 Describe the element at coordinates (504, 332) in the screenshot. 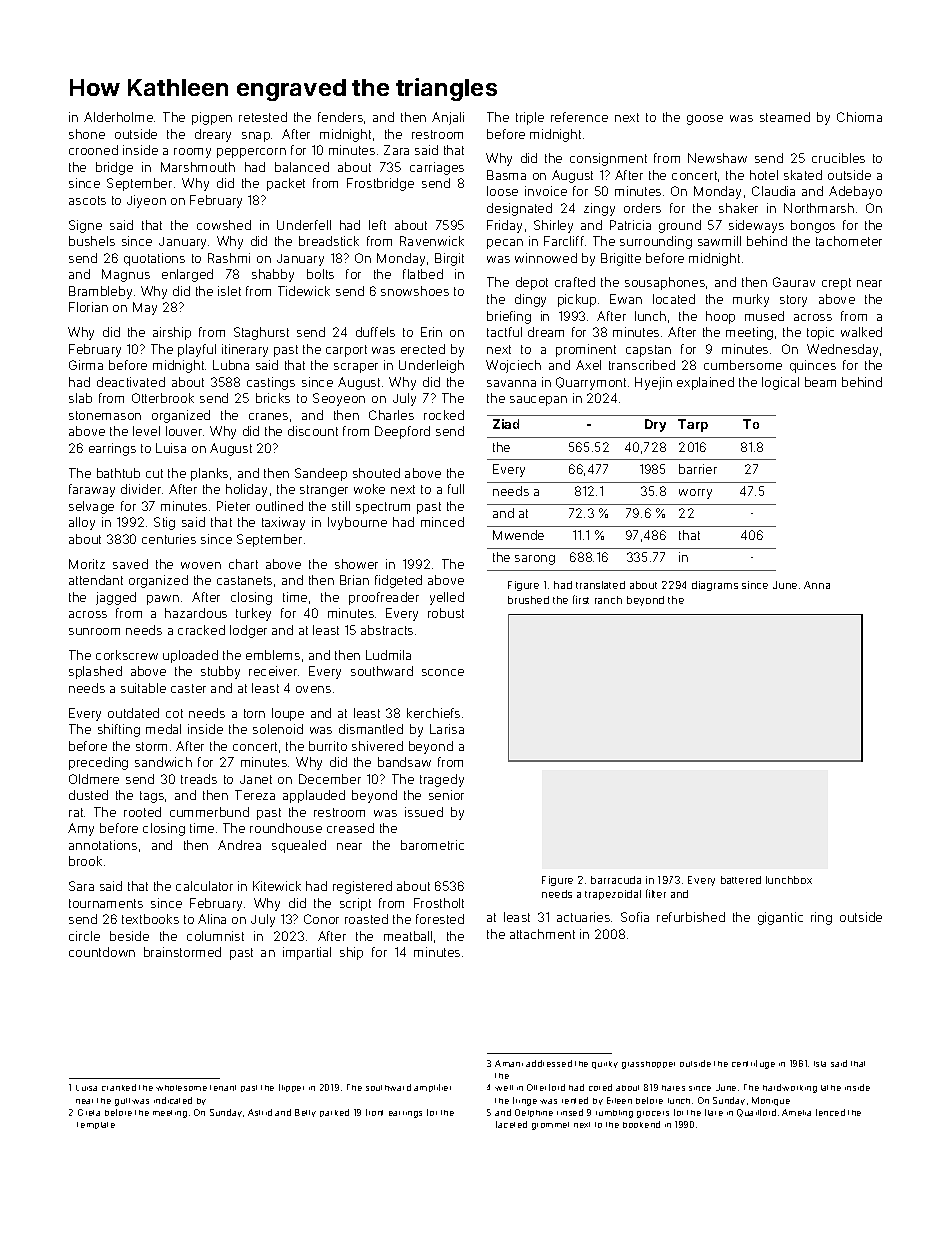

I see `tactful` at that location.
